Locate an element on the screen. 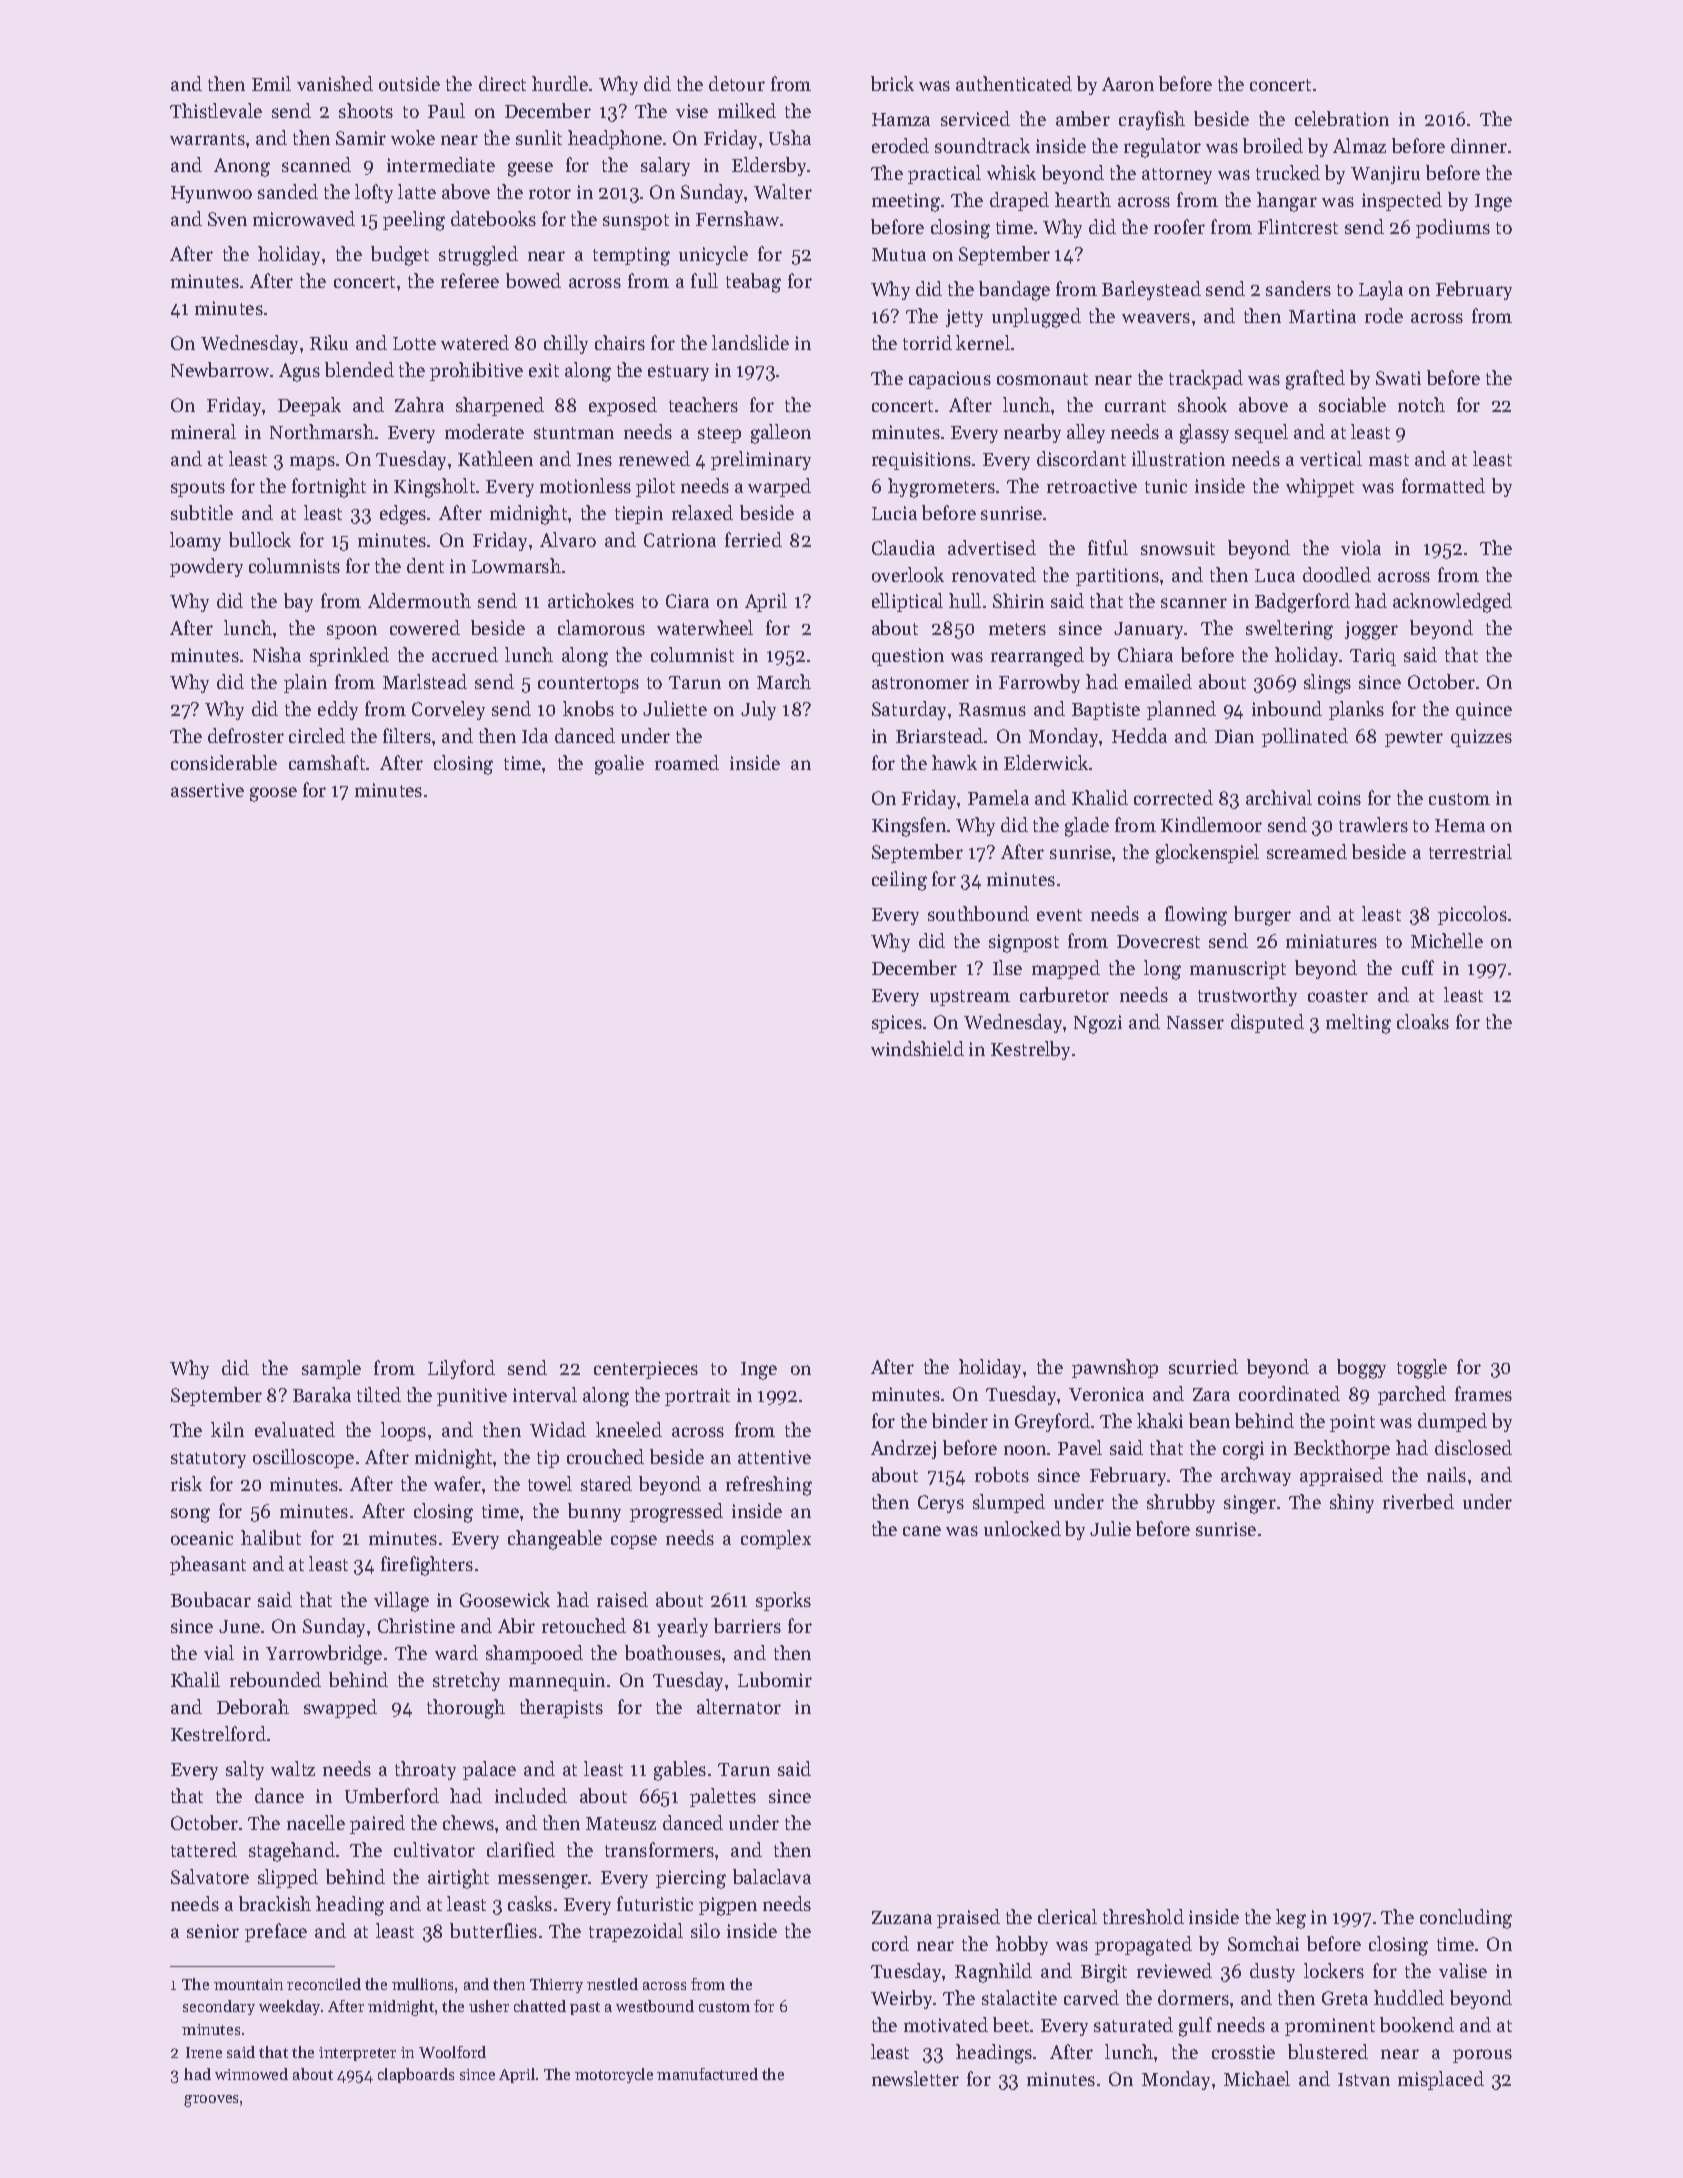 The width and height of the screenshot is (1683, 2178). January is located at coordinates (1148, 630).
